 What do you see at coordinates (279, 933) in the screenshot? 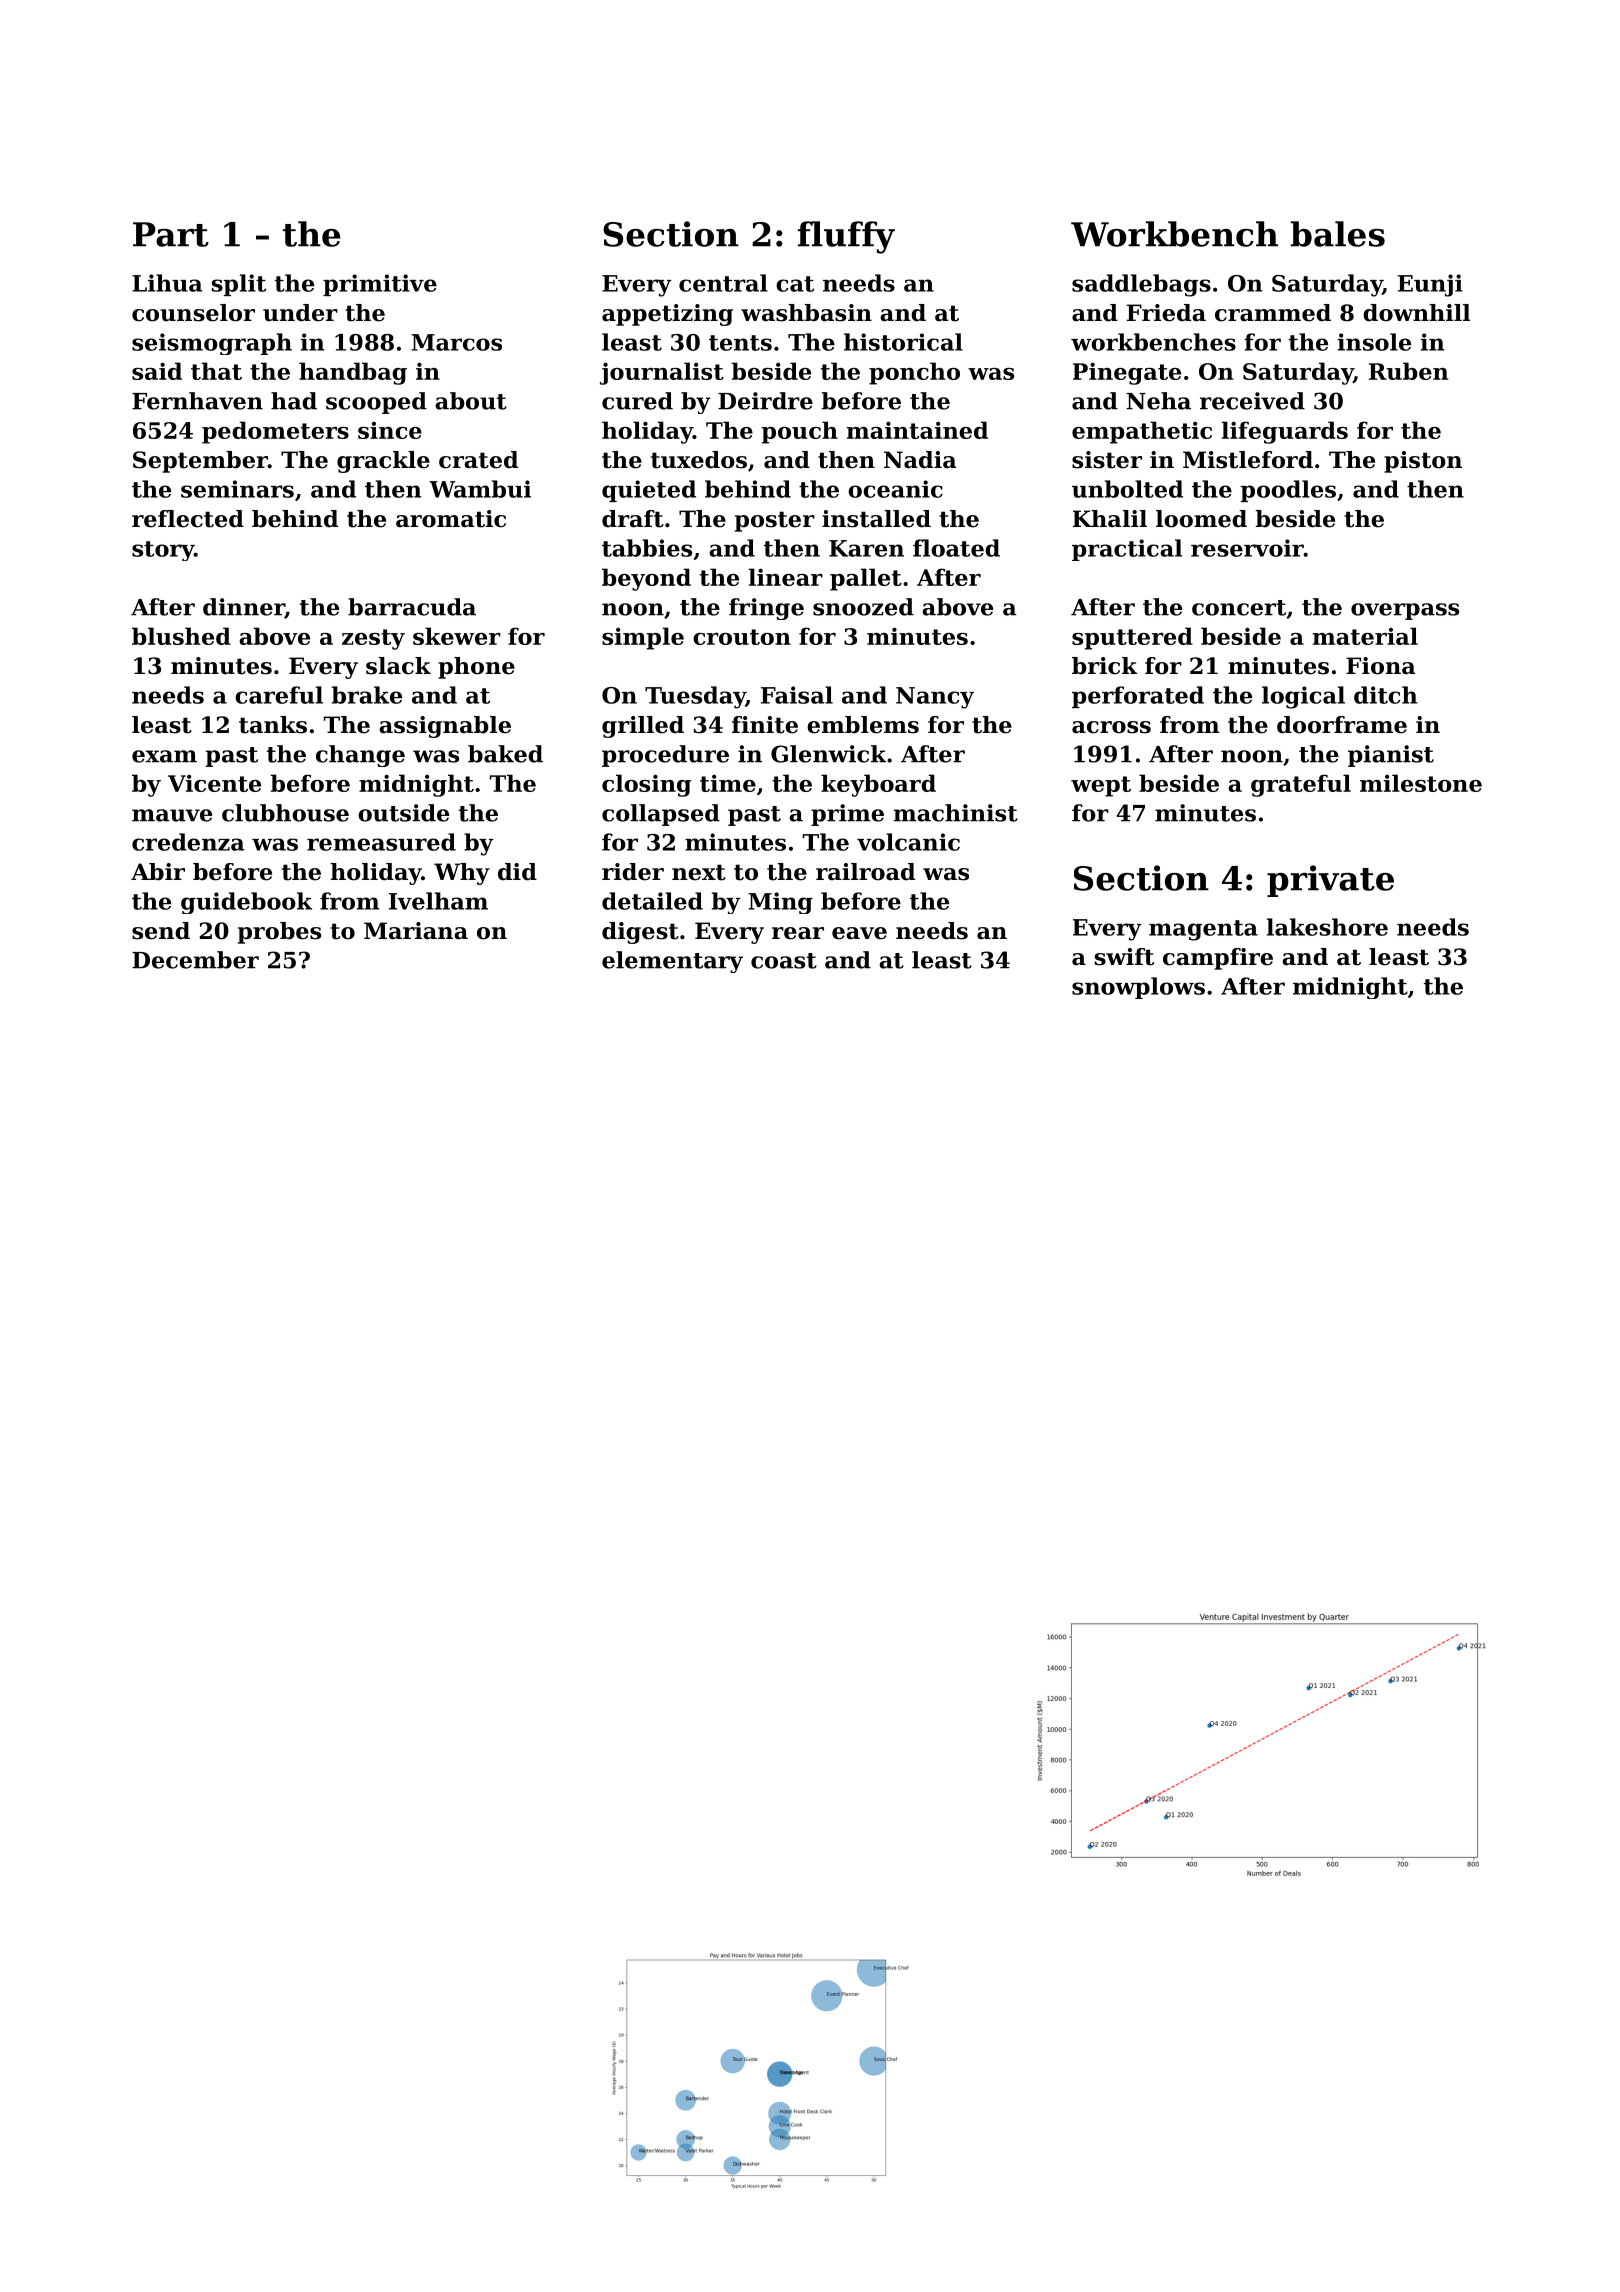
I see `probes` at bounding box center [279, 933].
